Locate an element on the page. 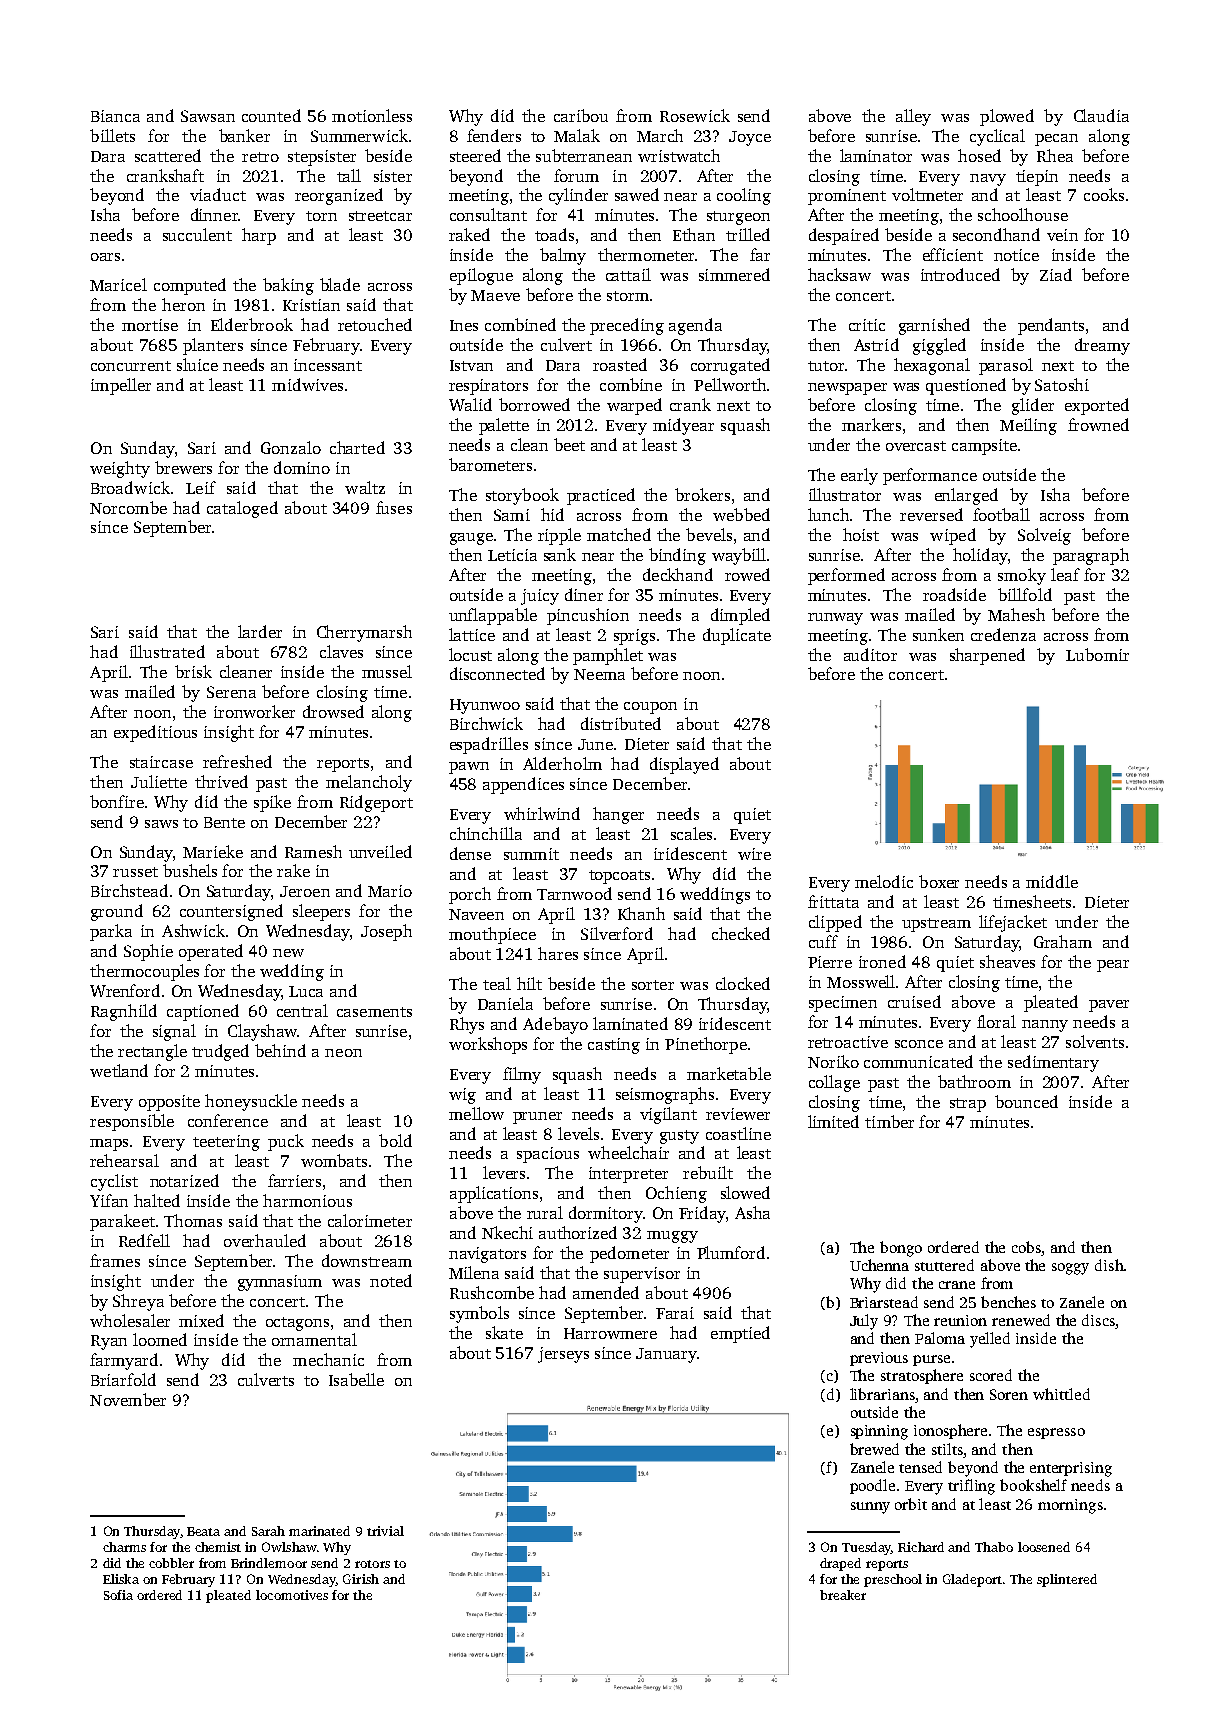 The image size is (1220, 1726). middle is located at coordinates (1052, 881).
